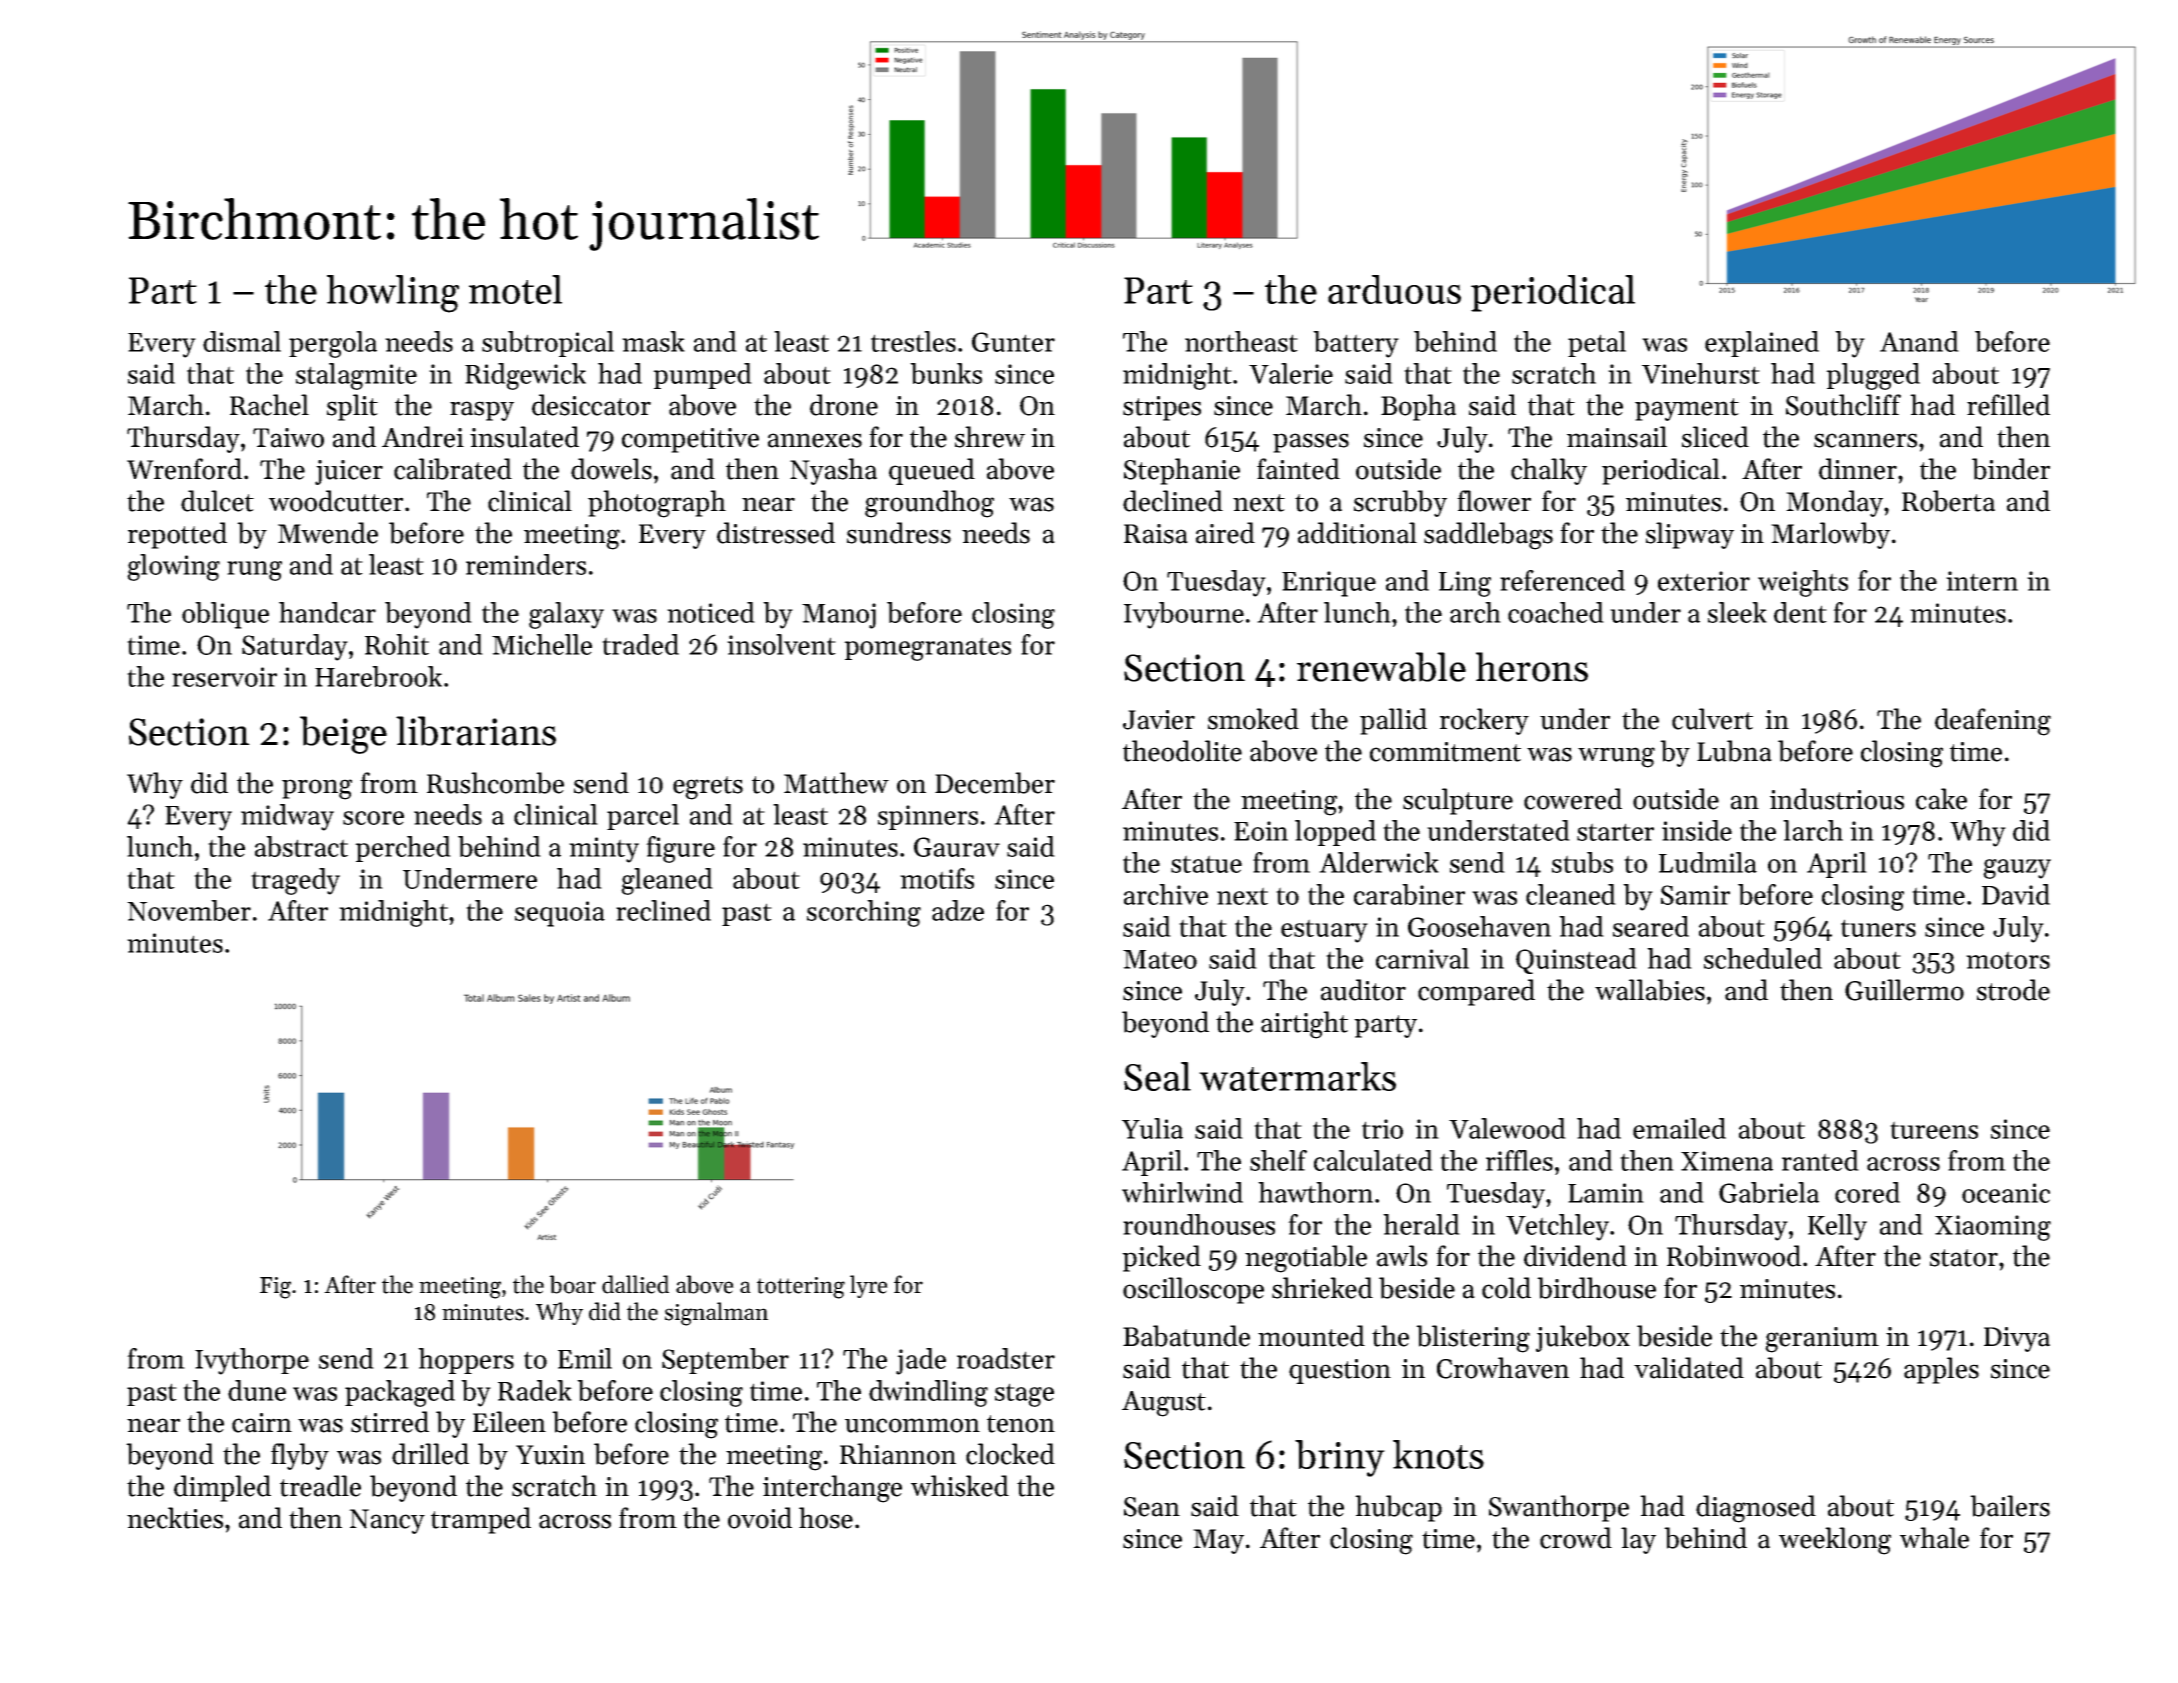 This screenshot has width=2178, height=1683. What do you see at coordinates (869, 1286) in the screenshot?
I see `lyre` at bounding box center [869, 1286].
